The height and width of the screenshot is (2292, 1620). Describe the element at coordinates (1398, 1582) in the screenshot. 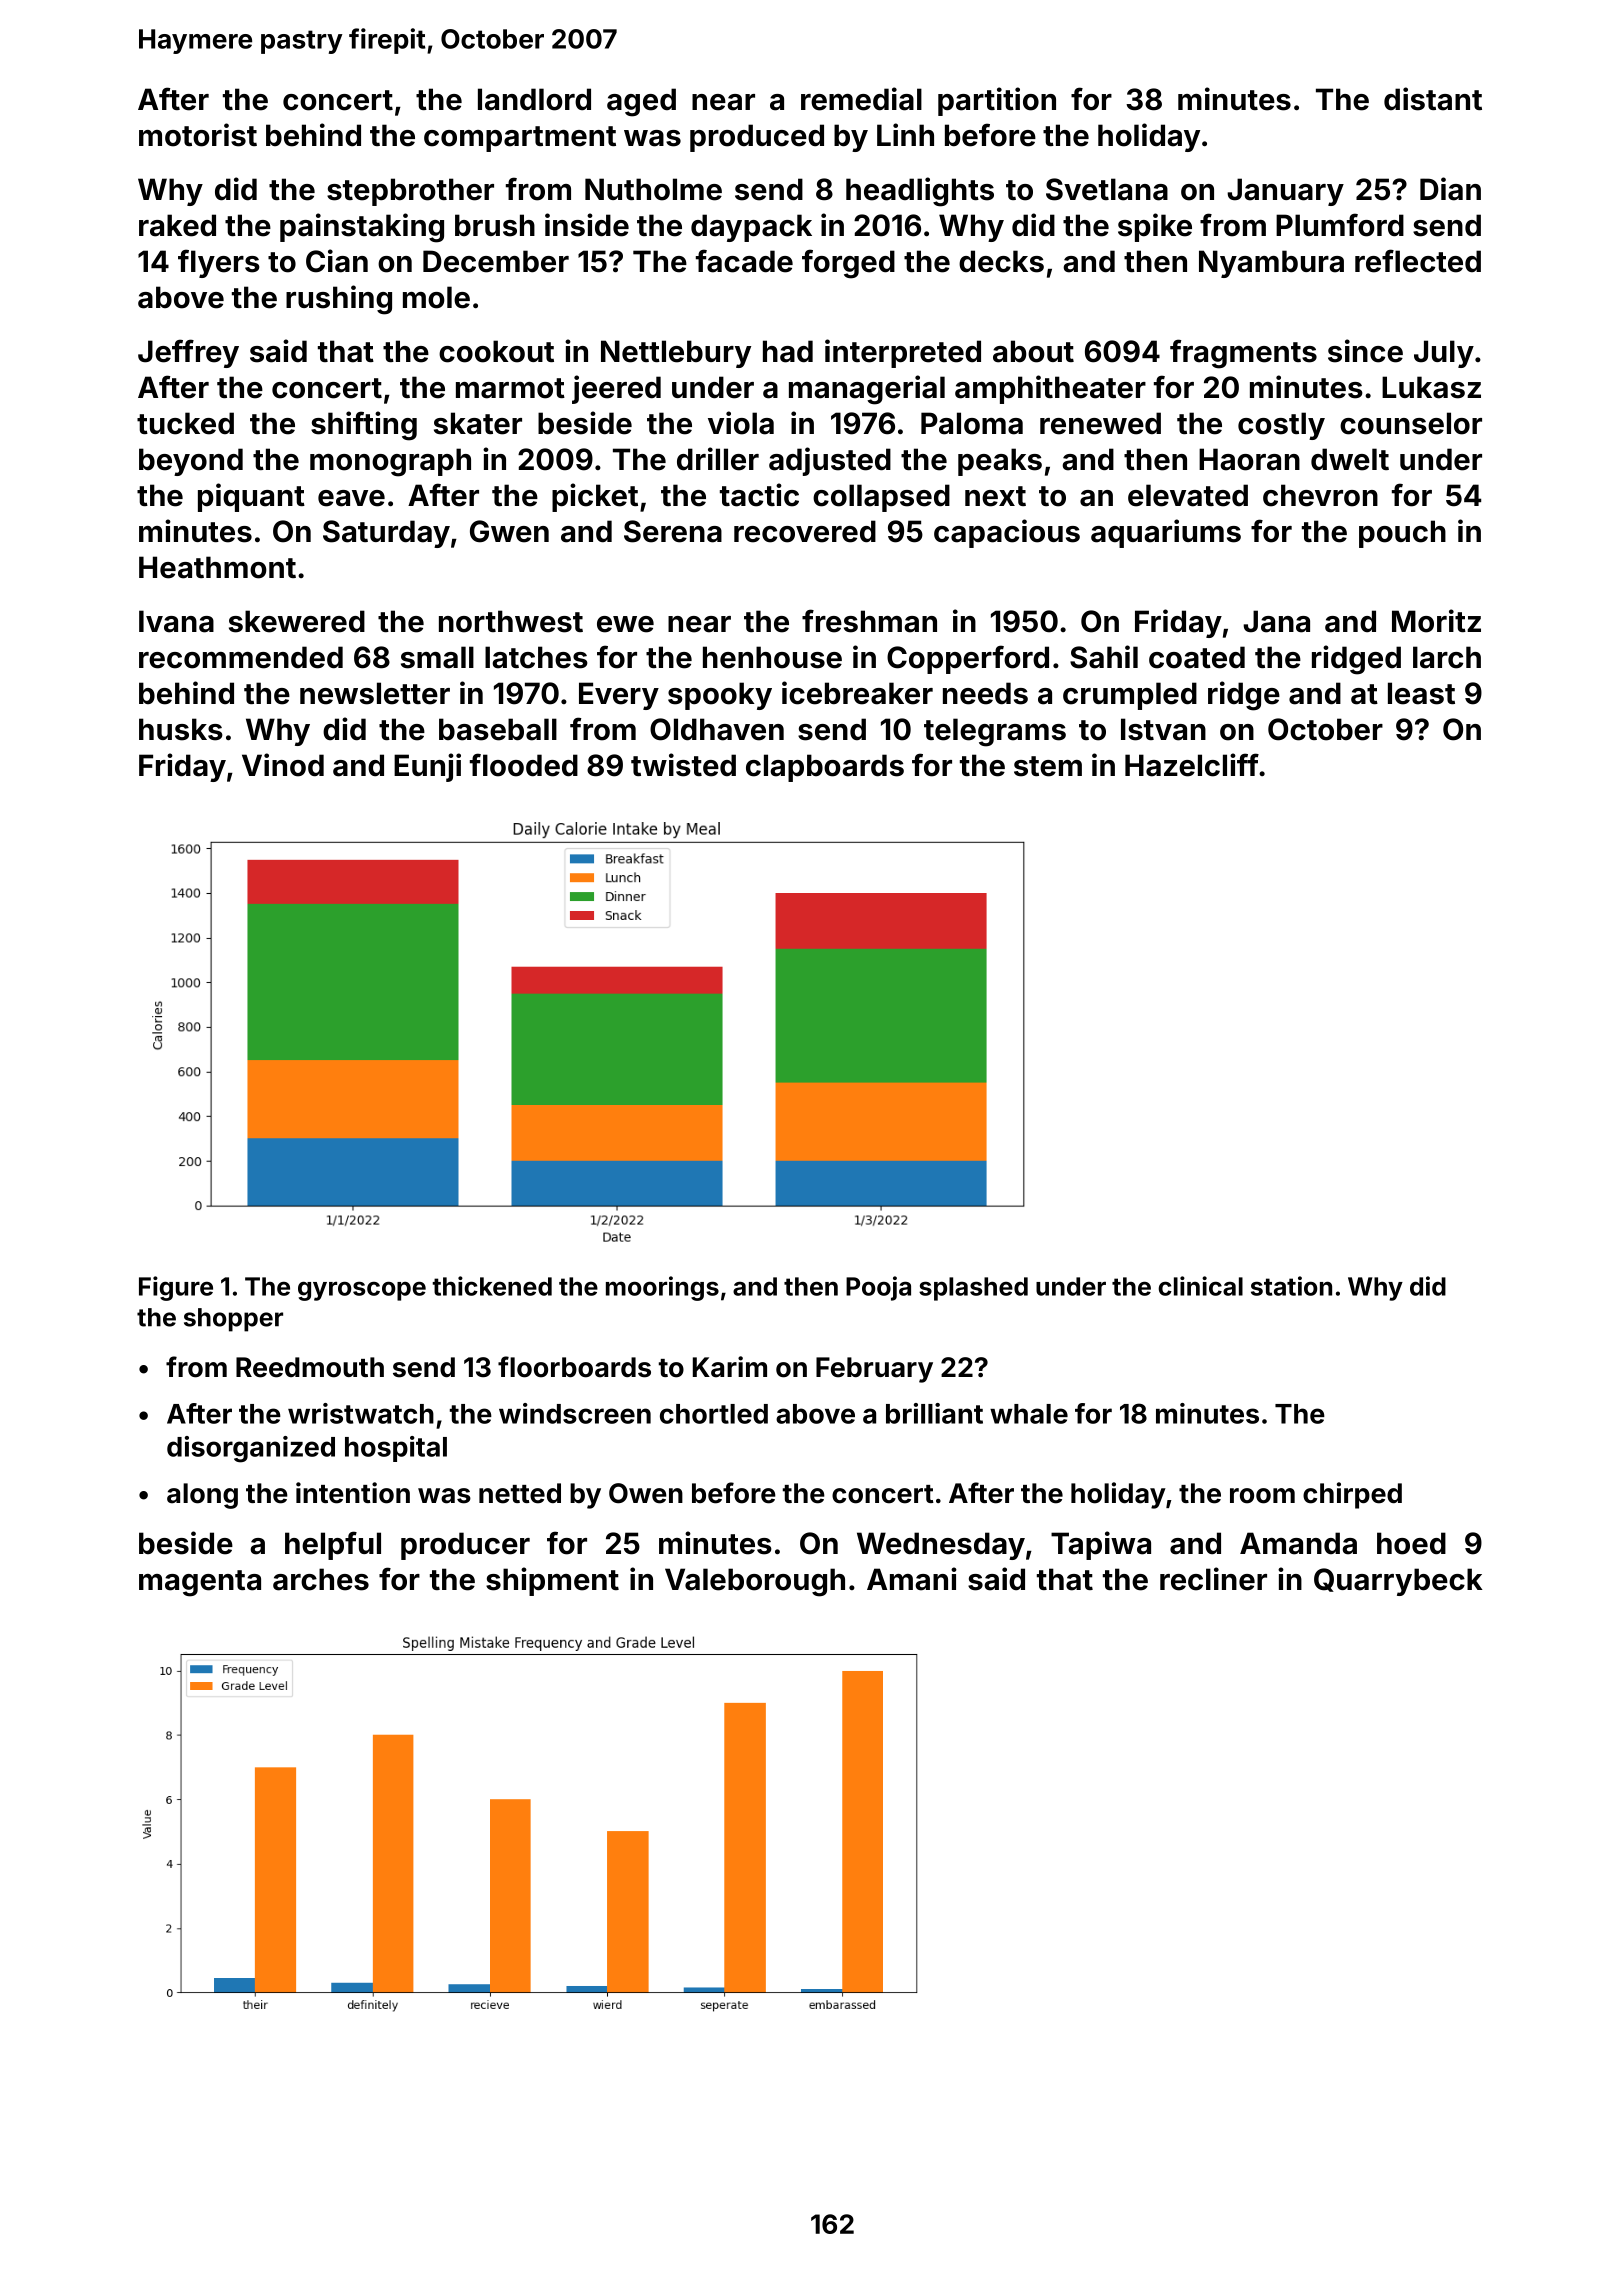

I see `Quarrybeck` at that location.
